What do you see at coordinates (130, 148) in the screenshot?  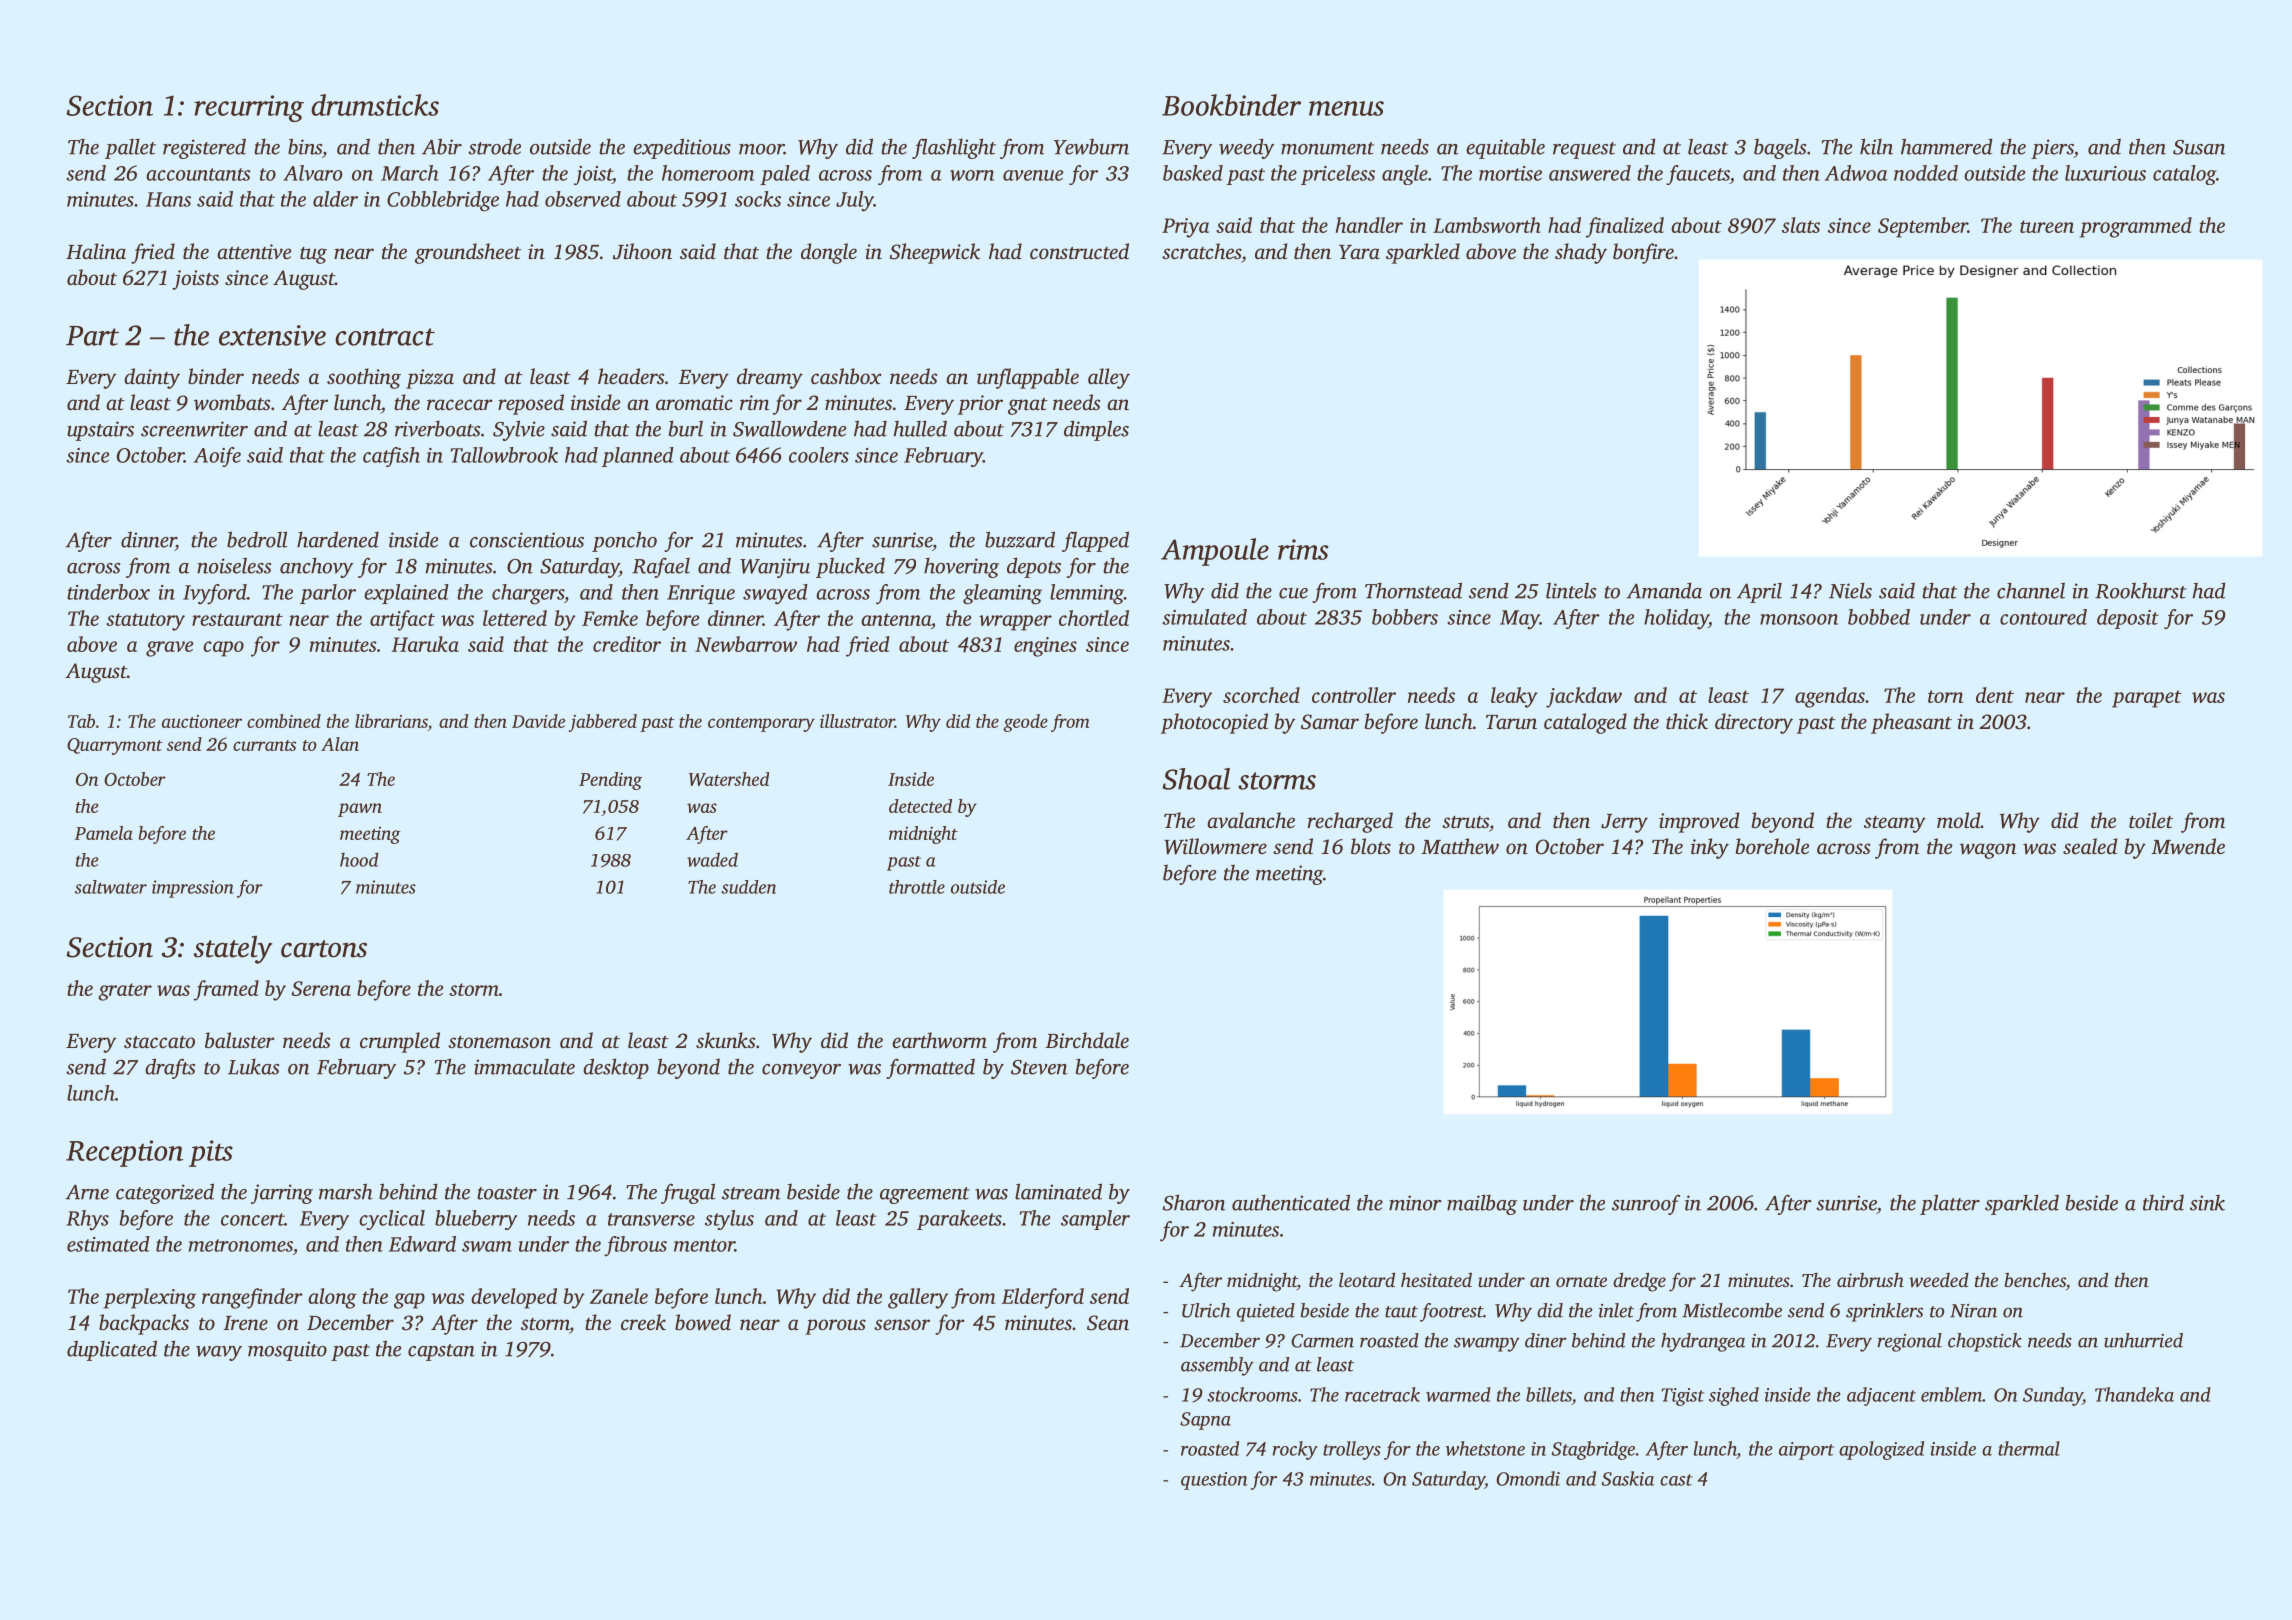 I see `pallet` at bounding box center [130, 148].
